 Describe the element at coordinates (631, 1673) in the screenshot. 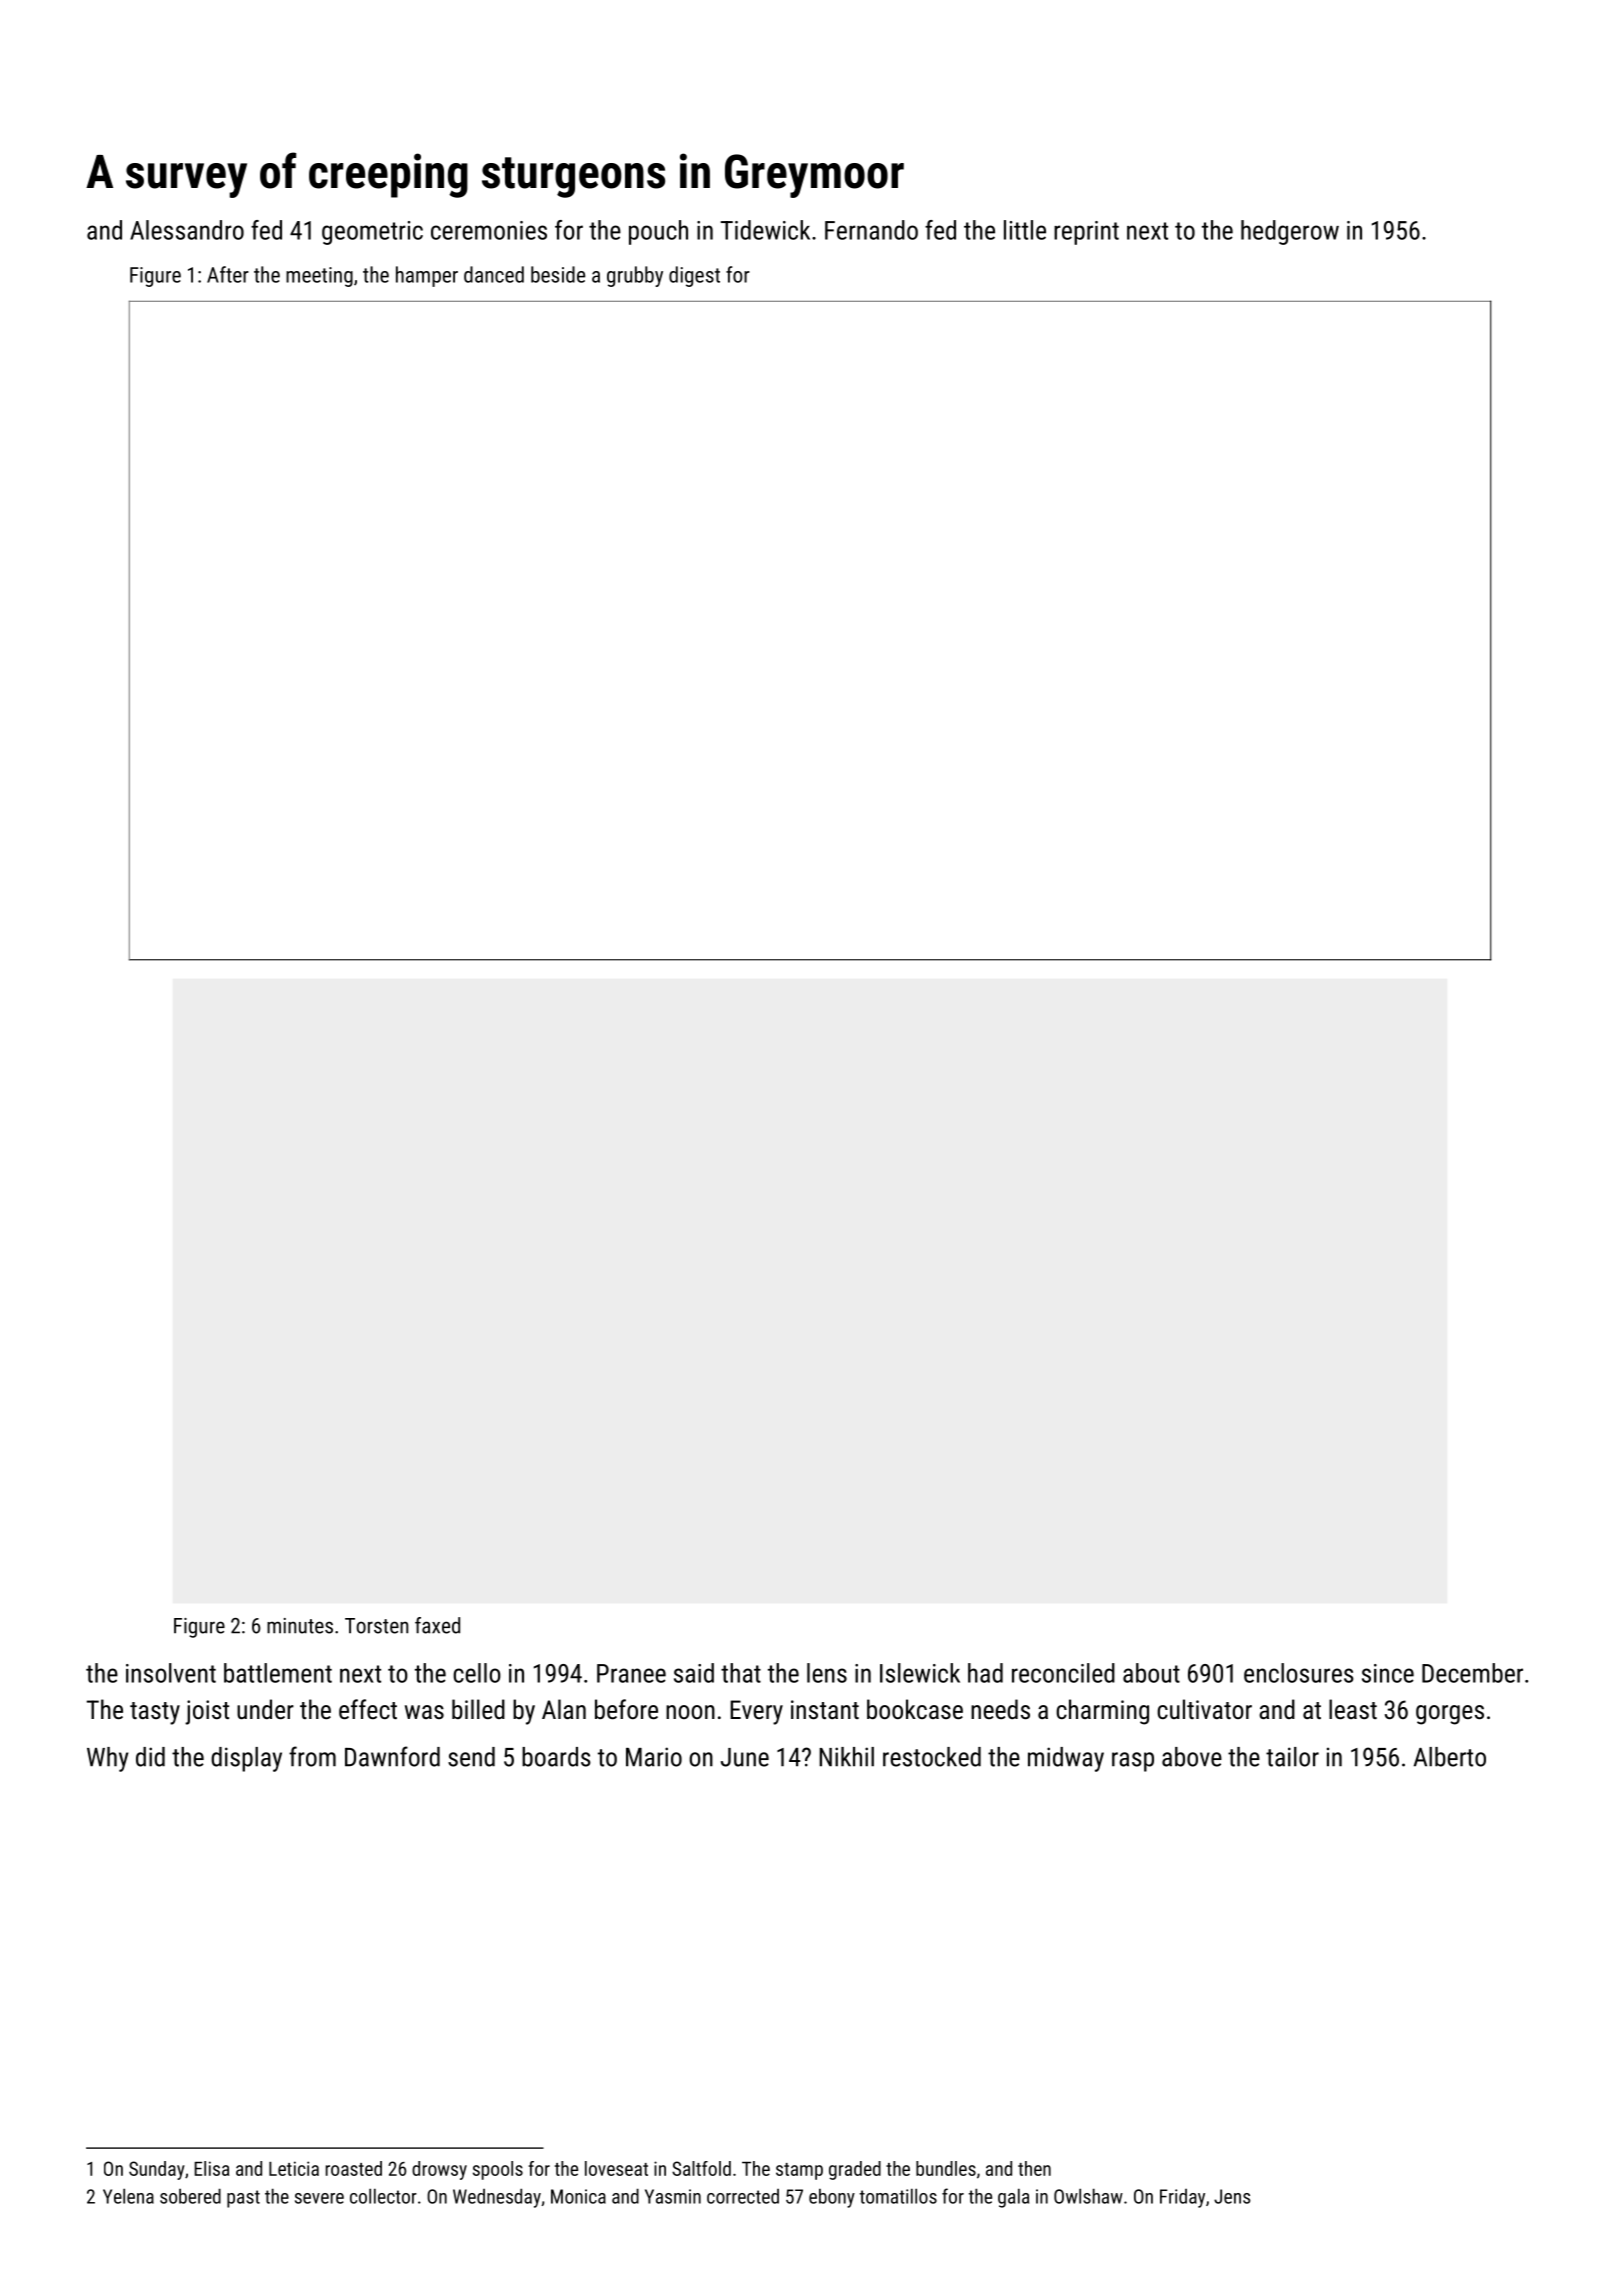

I see `Pranee` at that location.
